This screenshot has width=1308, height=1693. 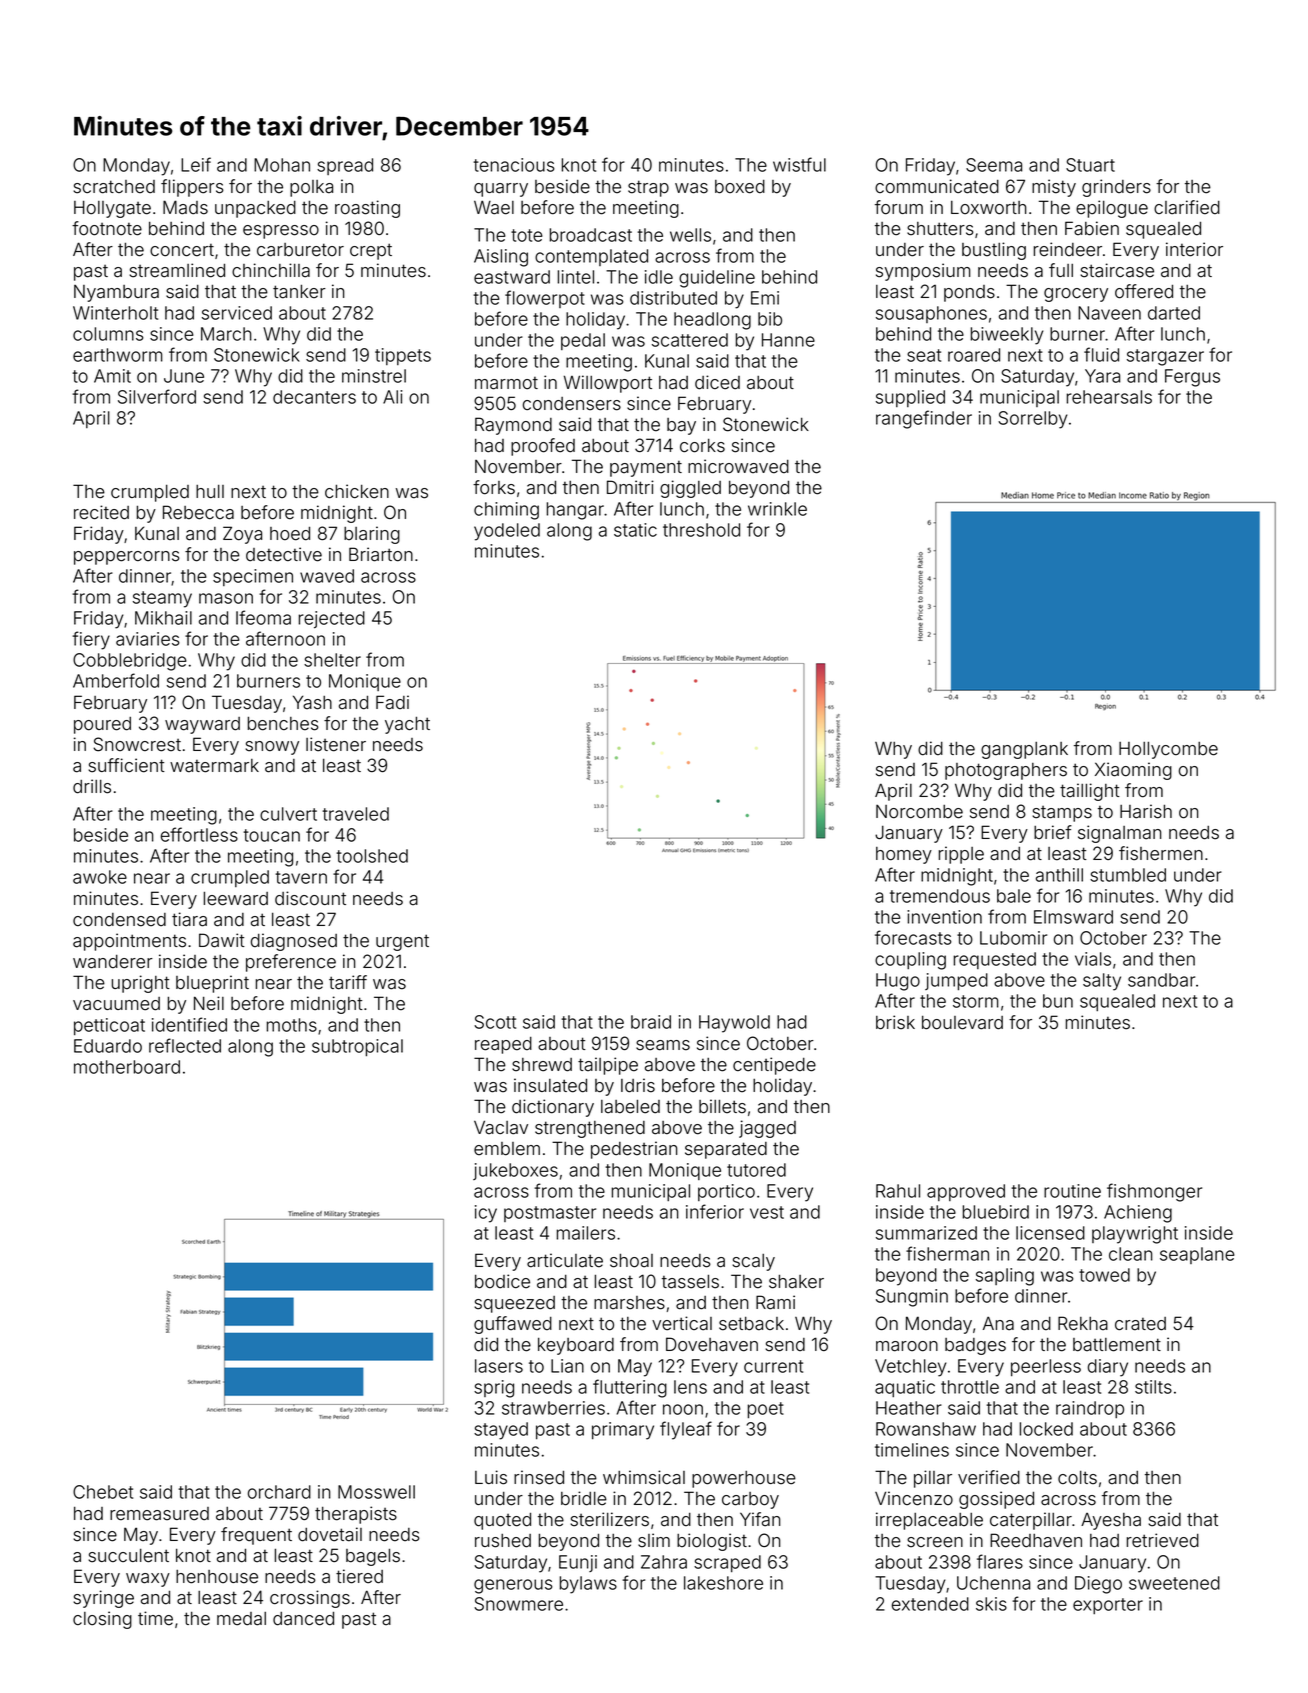 I want to click on closing, so click(x=102, y=1620).
